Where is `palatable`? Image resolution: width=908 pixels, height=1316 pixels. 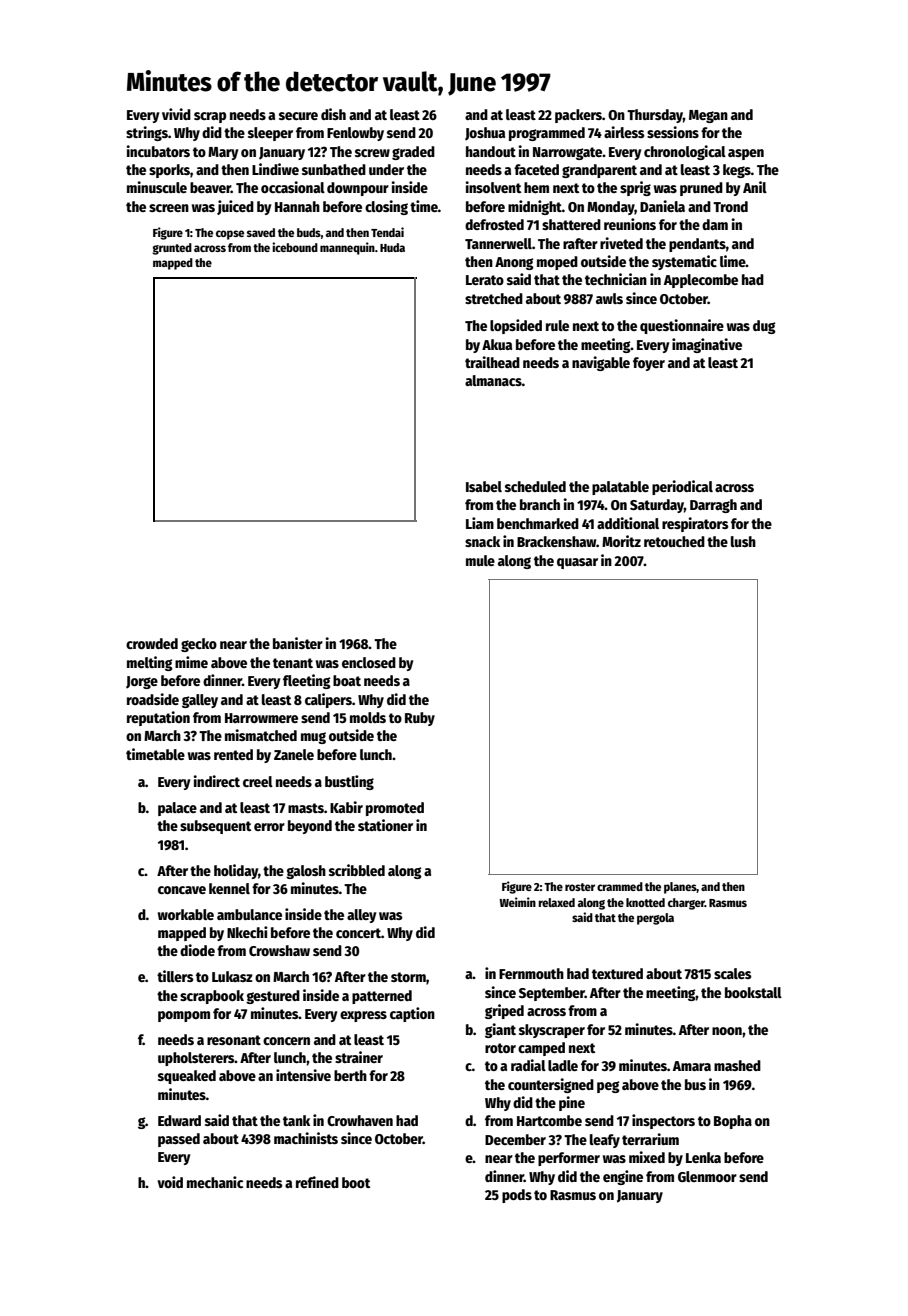
palatable is located at coordinates (620, 488).
